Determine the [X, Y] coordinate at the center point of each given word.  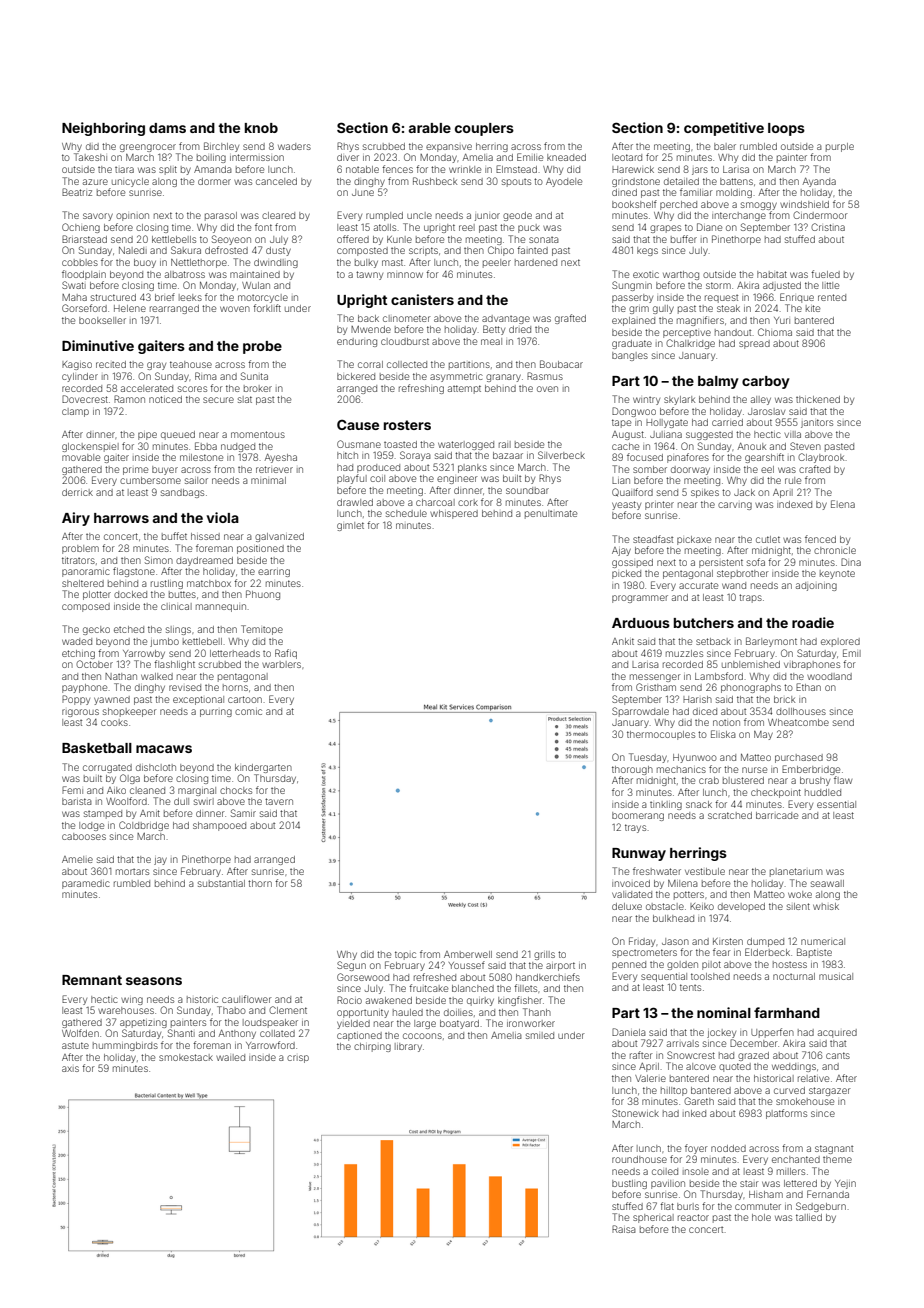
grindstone [636, 182]
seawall [827, 883]
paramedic [86, 884]
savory [98, 217]
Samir [243, 813]
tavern [279, 801]
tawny [369, 275]
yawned [112, 700]
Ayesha [281, 458]
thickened [818, 399]
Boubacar [561, 364]
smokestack [186, 1057]
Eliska [723, 734]
